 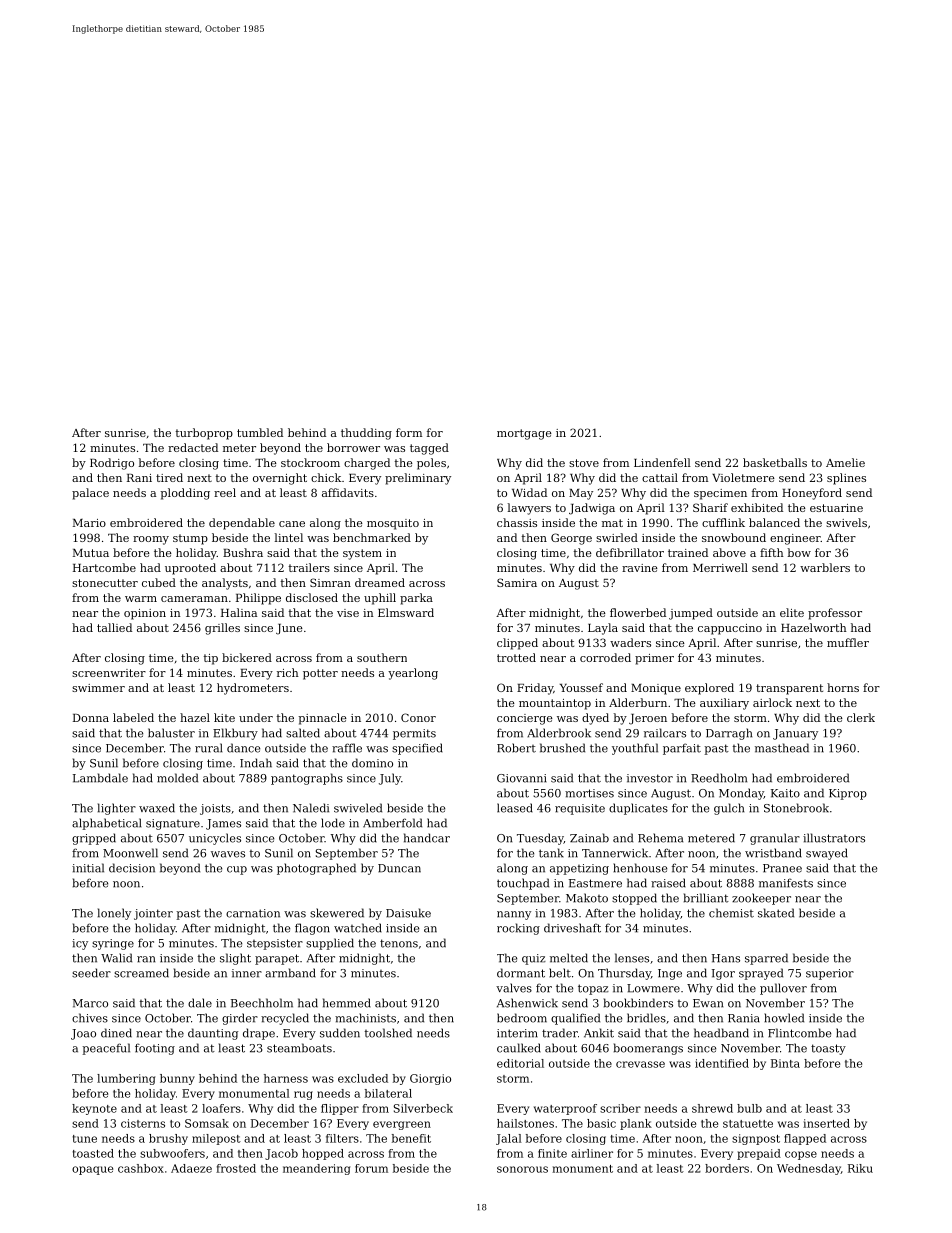 What do you see at coordinates (112, 464) in the screenshot?
I see `Rodrigo` at bounding box center [112, 464].
